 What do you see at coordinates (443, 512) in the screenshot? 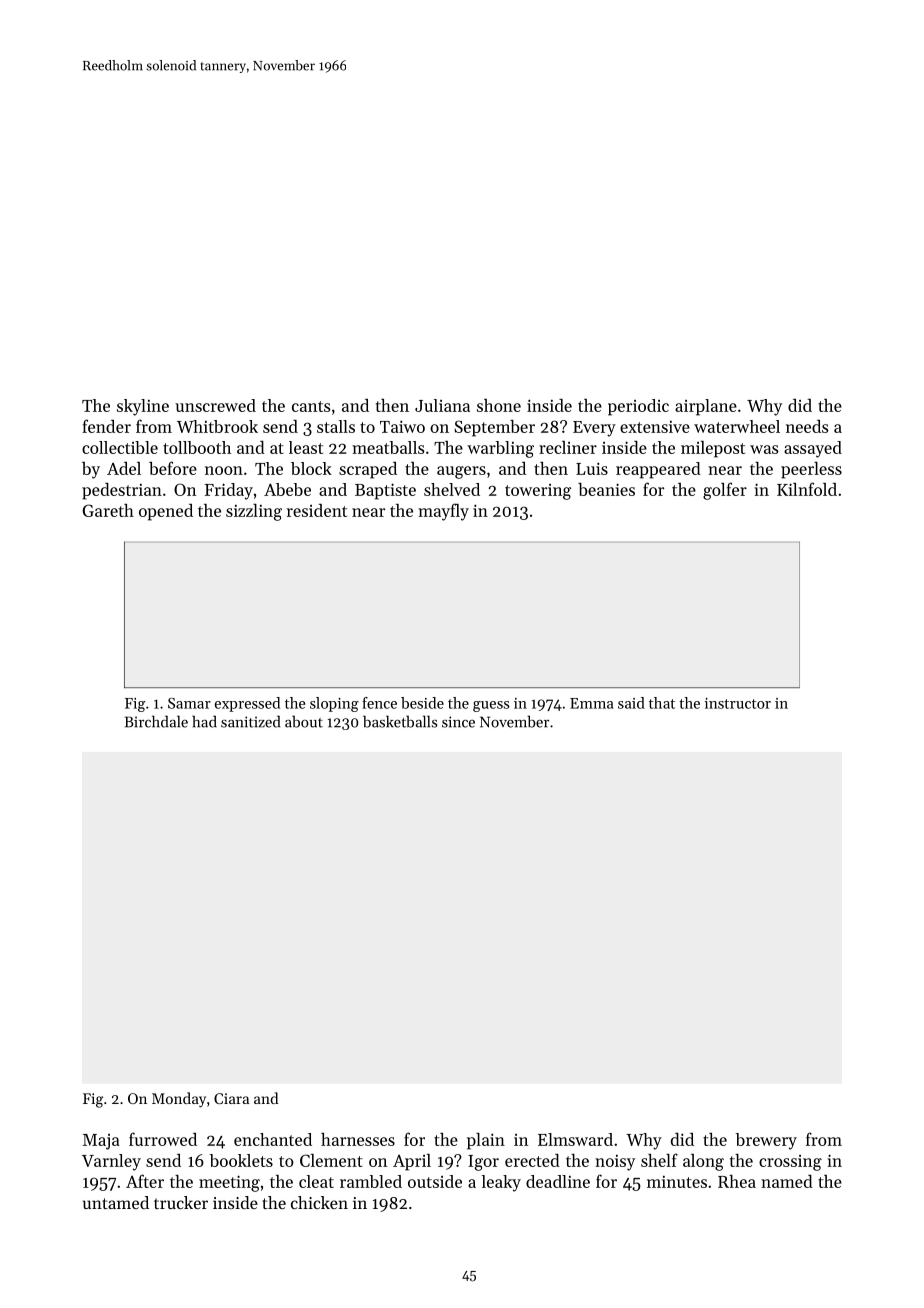
I see `mayfly` at bounding box center [443, 512].
